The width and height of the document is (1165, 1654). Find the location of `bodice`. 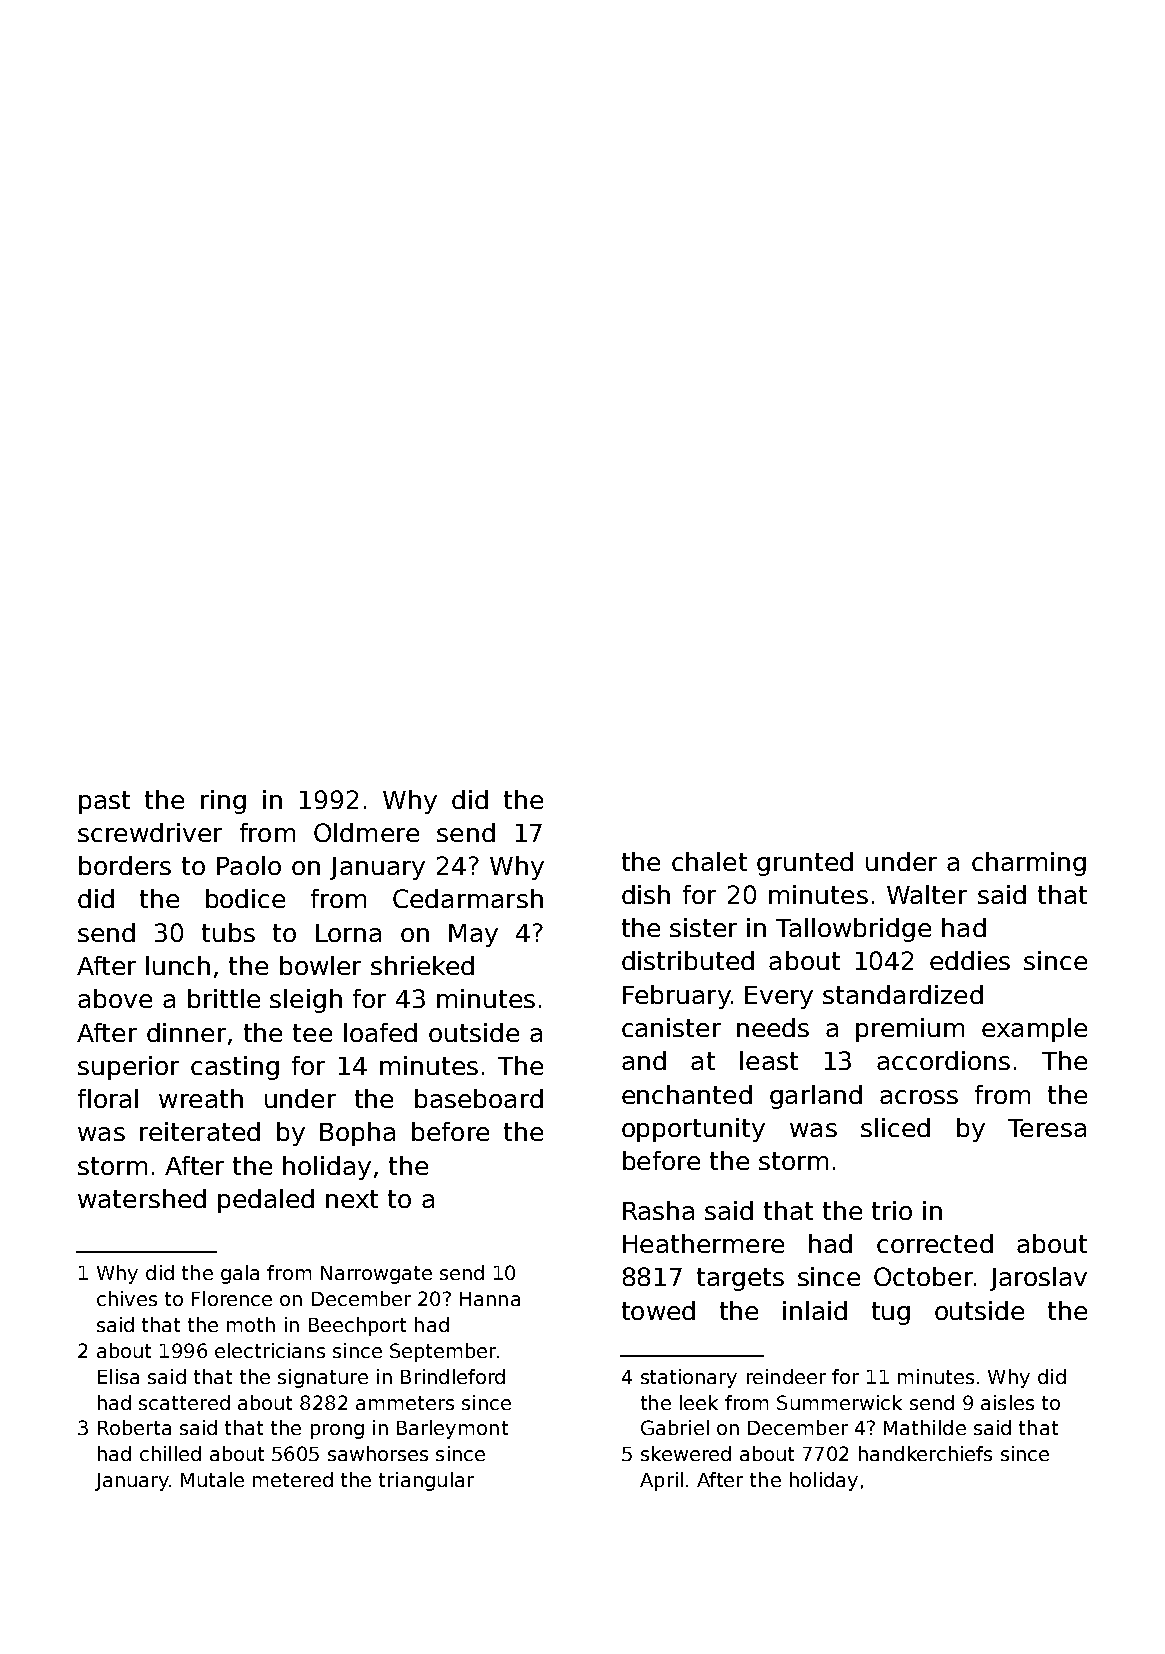

bodice is located at coordinates (245, 898).
